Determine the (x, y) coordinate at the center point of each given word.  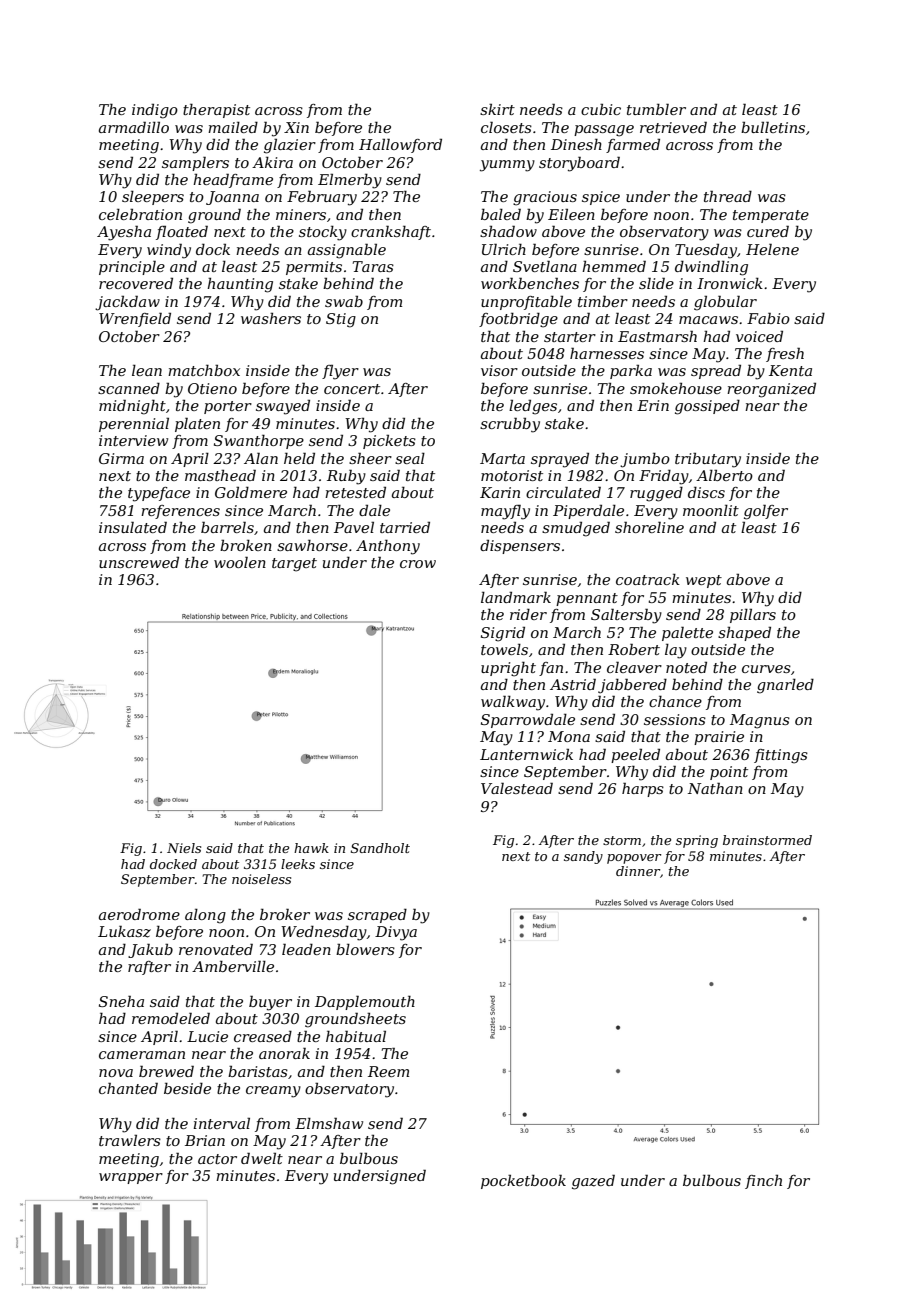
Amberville (233, 966)
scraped (377, 915)
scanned (129, 388)
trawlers (130, 1140)
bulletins (773, 127)
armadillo (134, 127)
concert (352, 389)
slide (656, 283)
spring (697, 841)
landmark (516, 597)
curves (766, 669)
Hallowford (400, 145)
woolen (240, 562)
